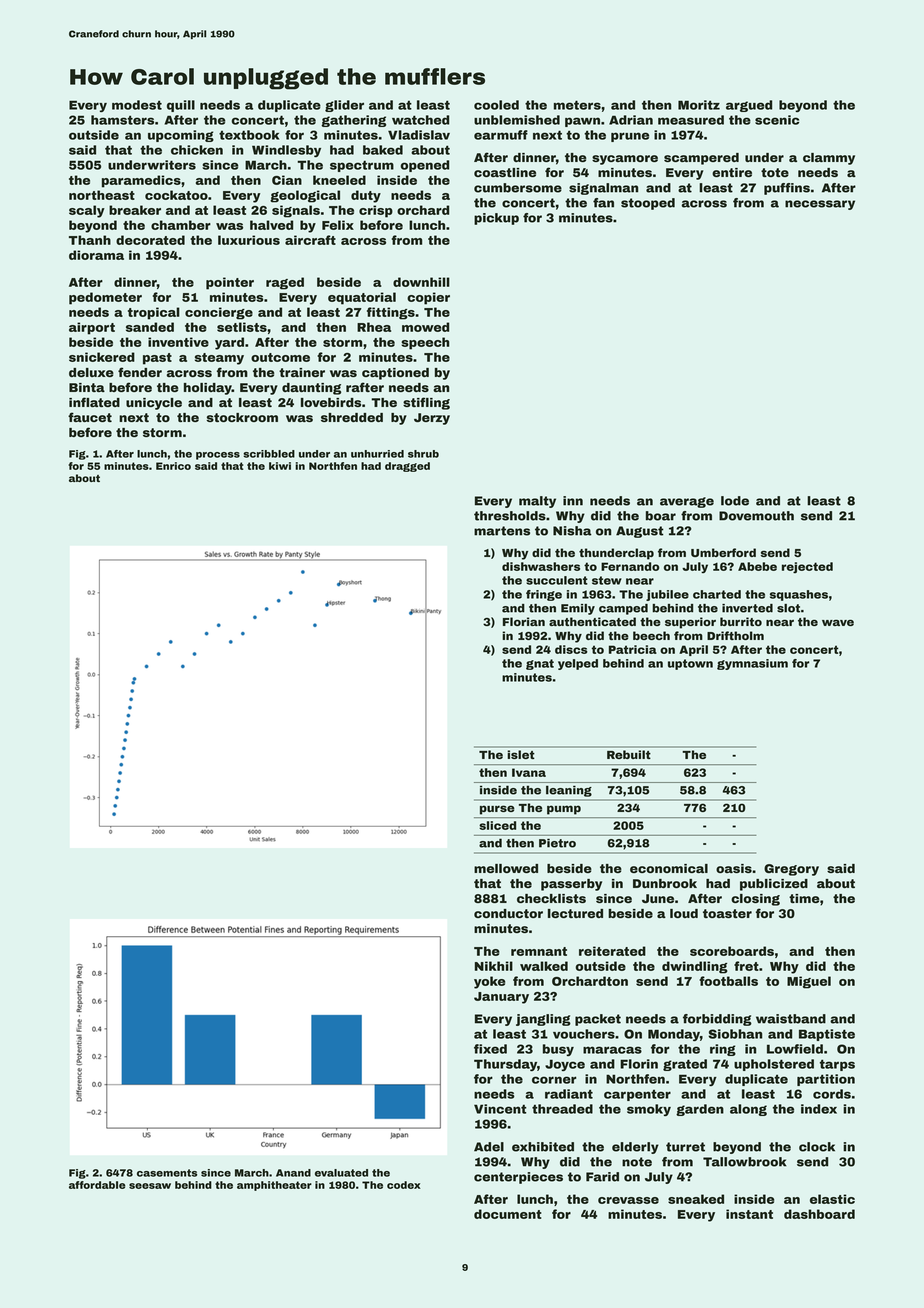 This document has width=924, height=1308. Describe the element at coordinates (735, 501) in the document. I see `lode` at that location.
